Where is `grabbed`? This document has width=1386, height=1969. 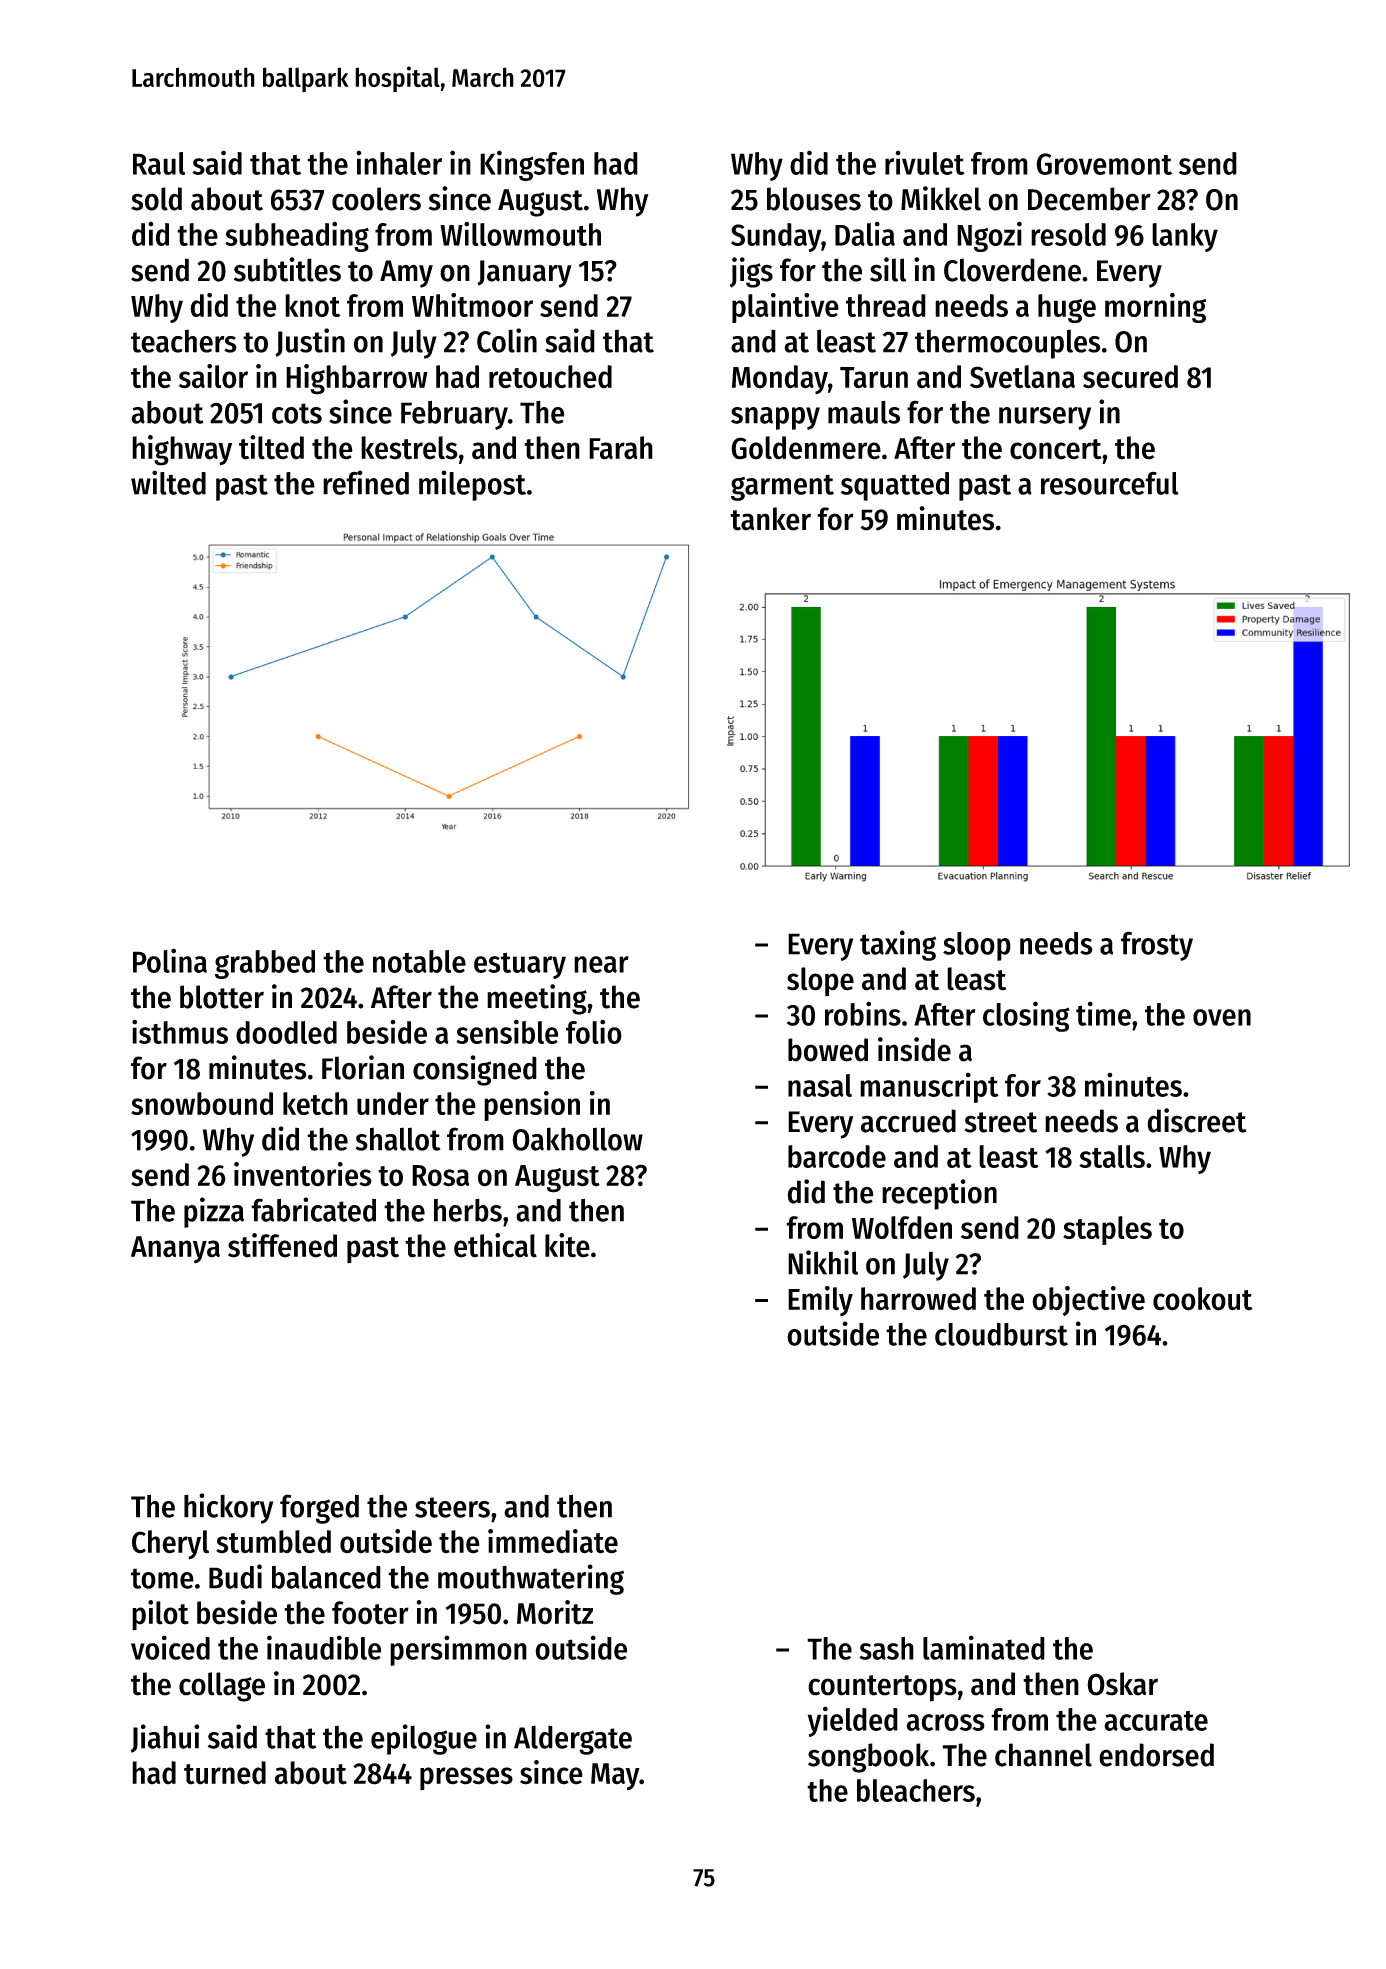 grabbed is located at coordinates (265, 964).
